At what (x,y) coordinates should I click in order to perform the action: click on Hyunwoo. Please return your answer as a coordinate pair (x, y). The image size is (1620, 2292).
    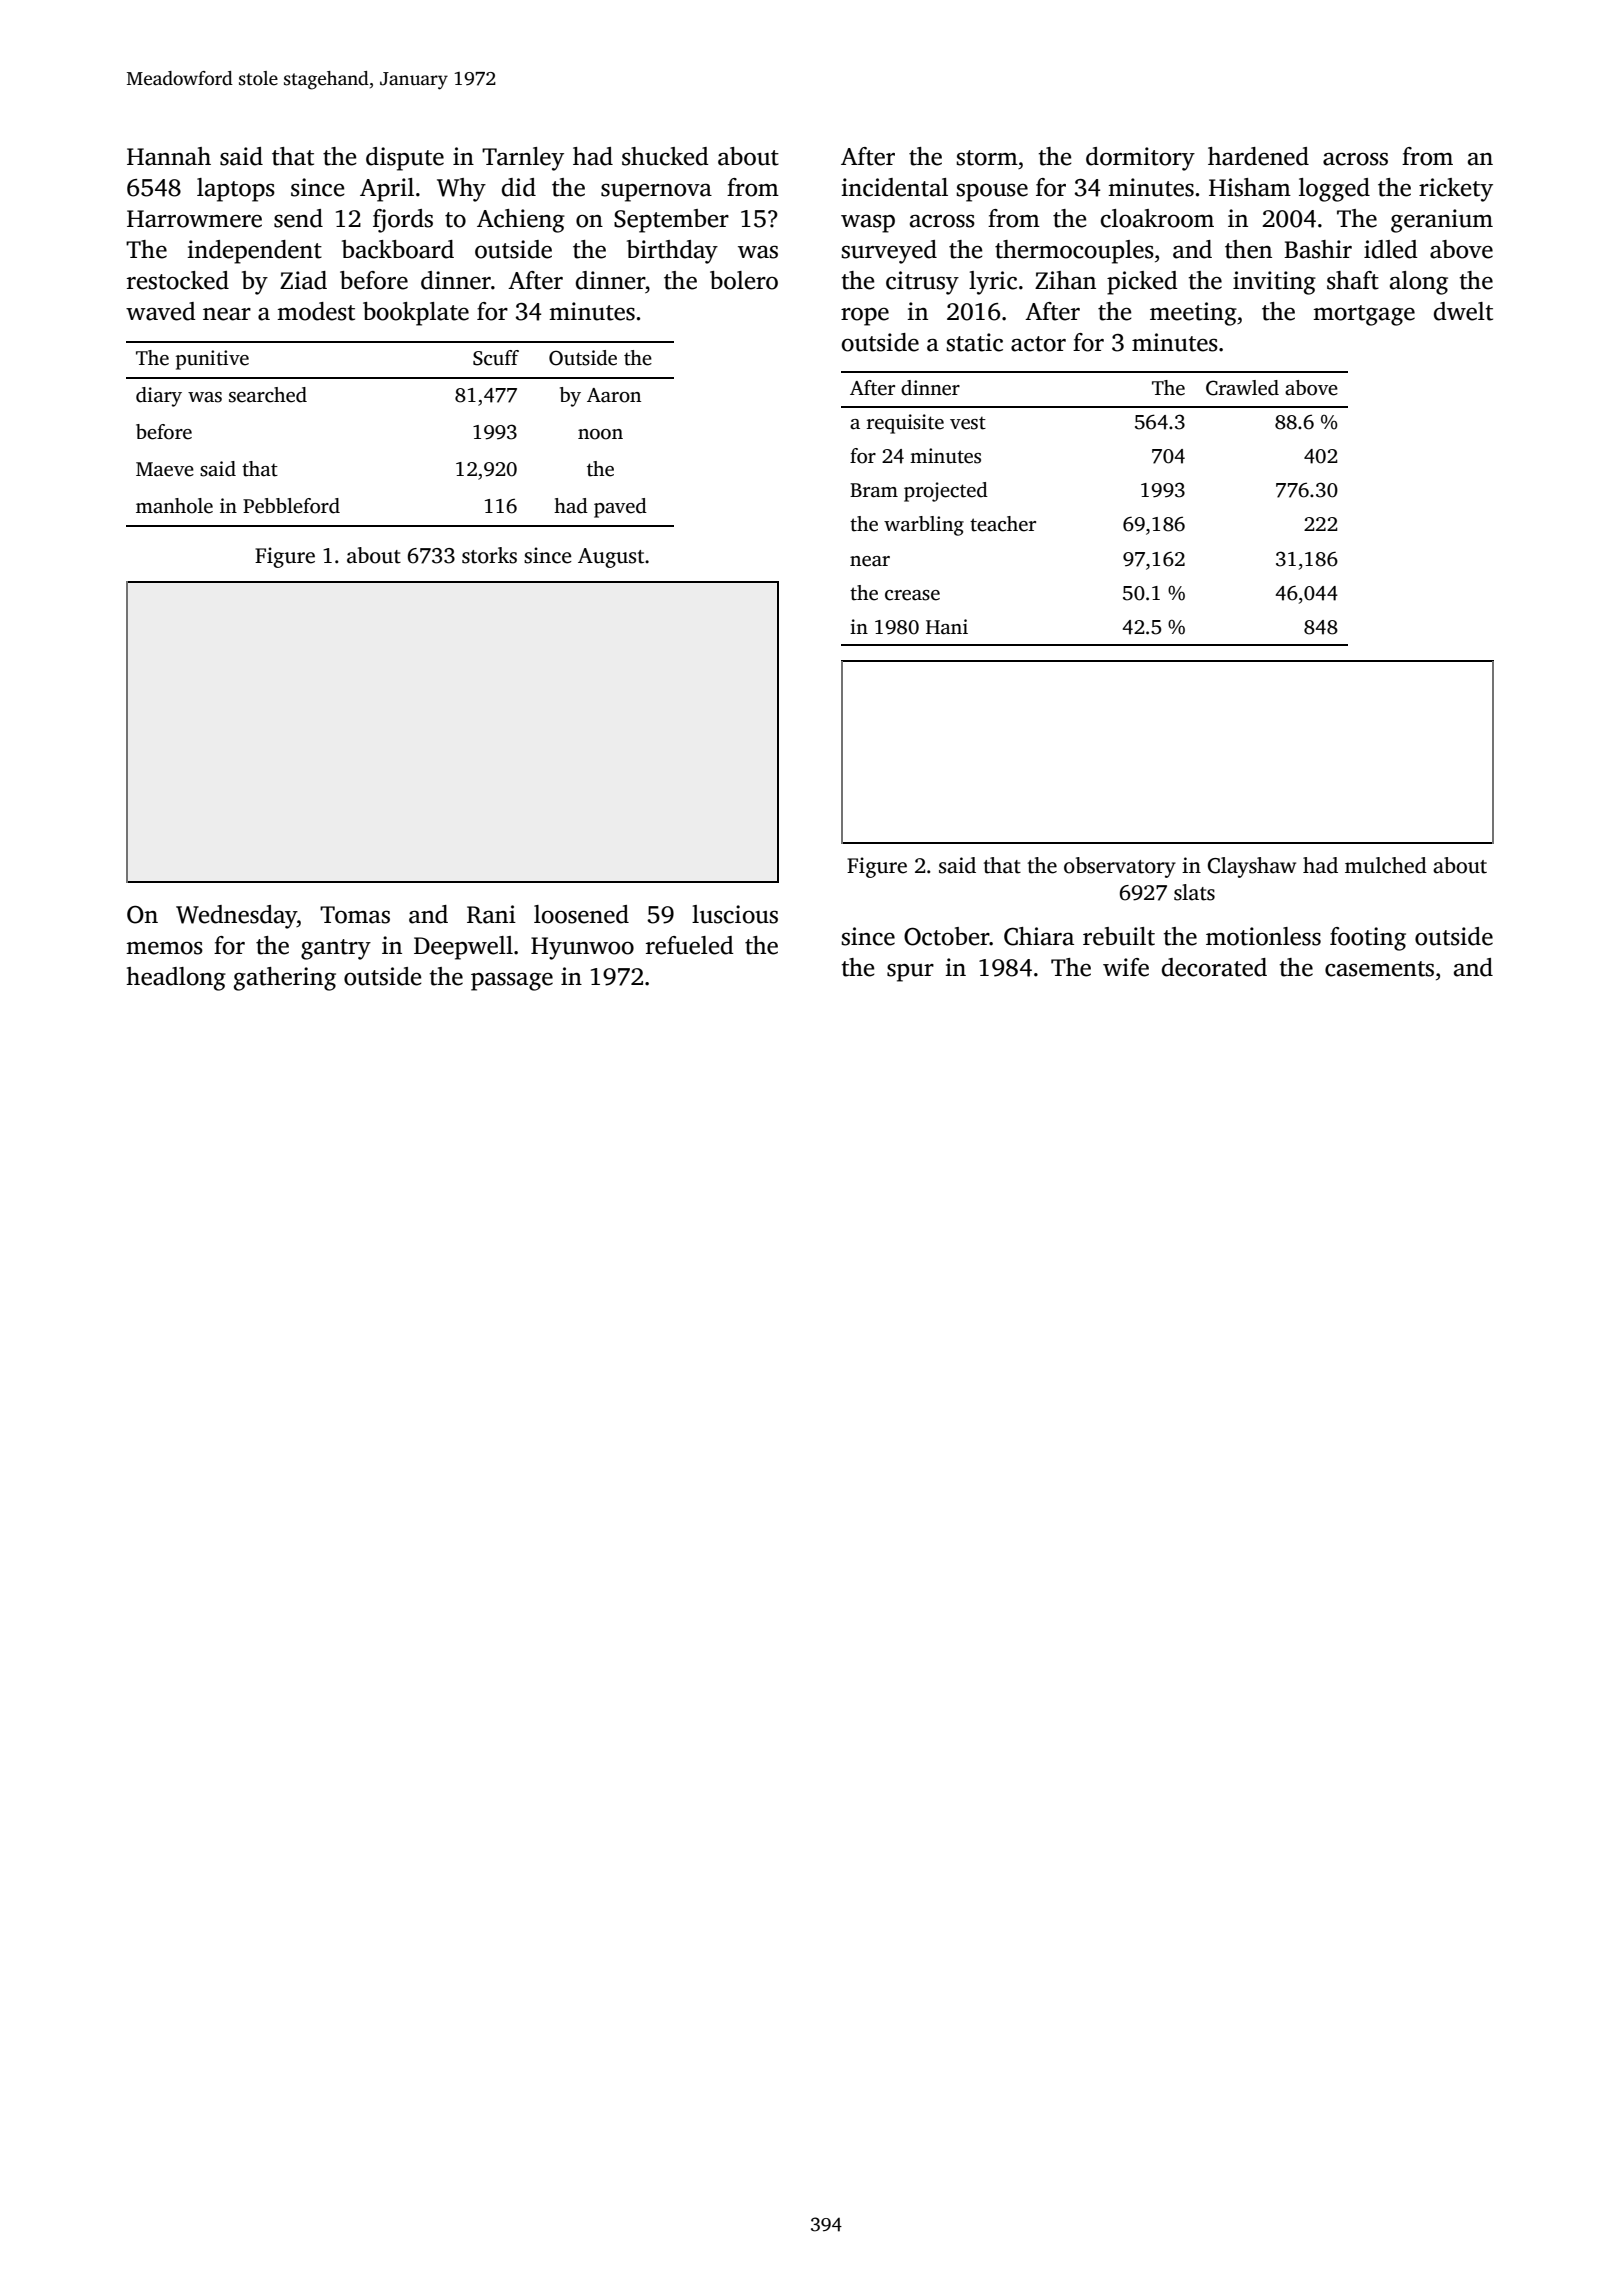
    Looking at the image, I should click on (582, 948).
